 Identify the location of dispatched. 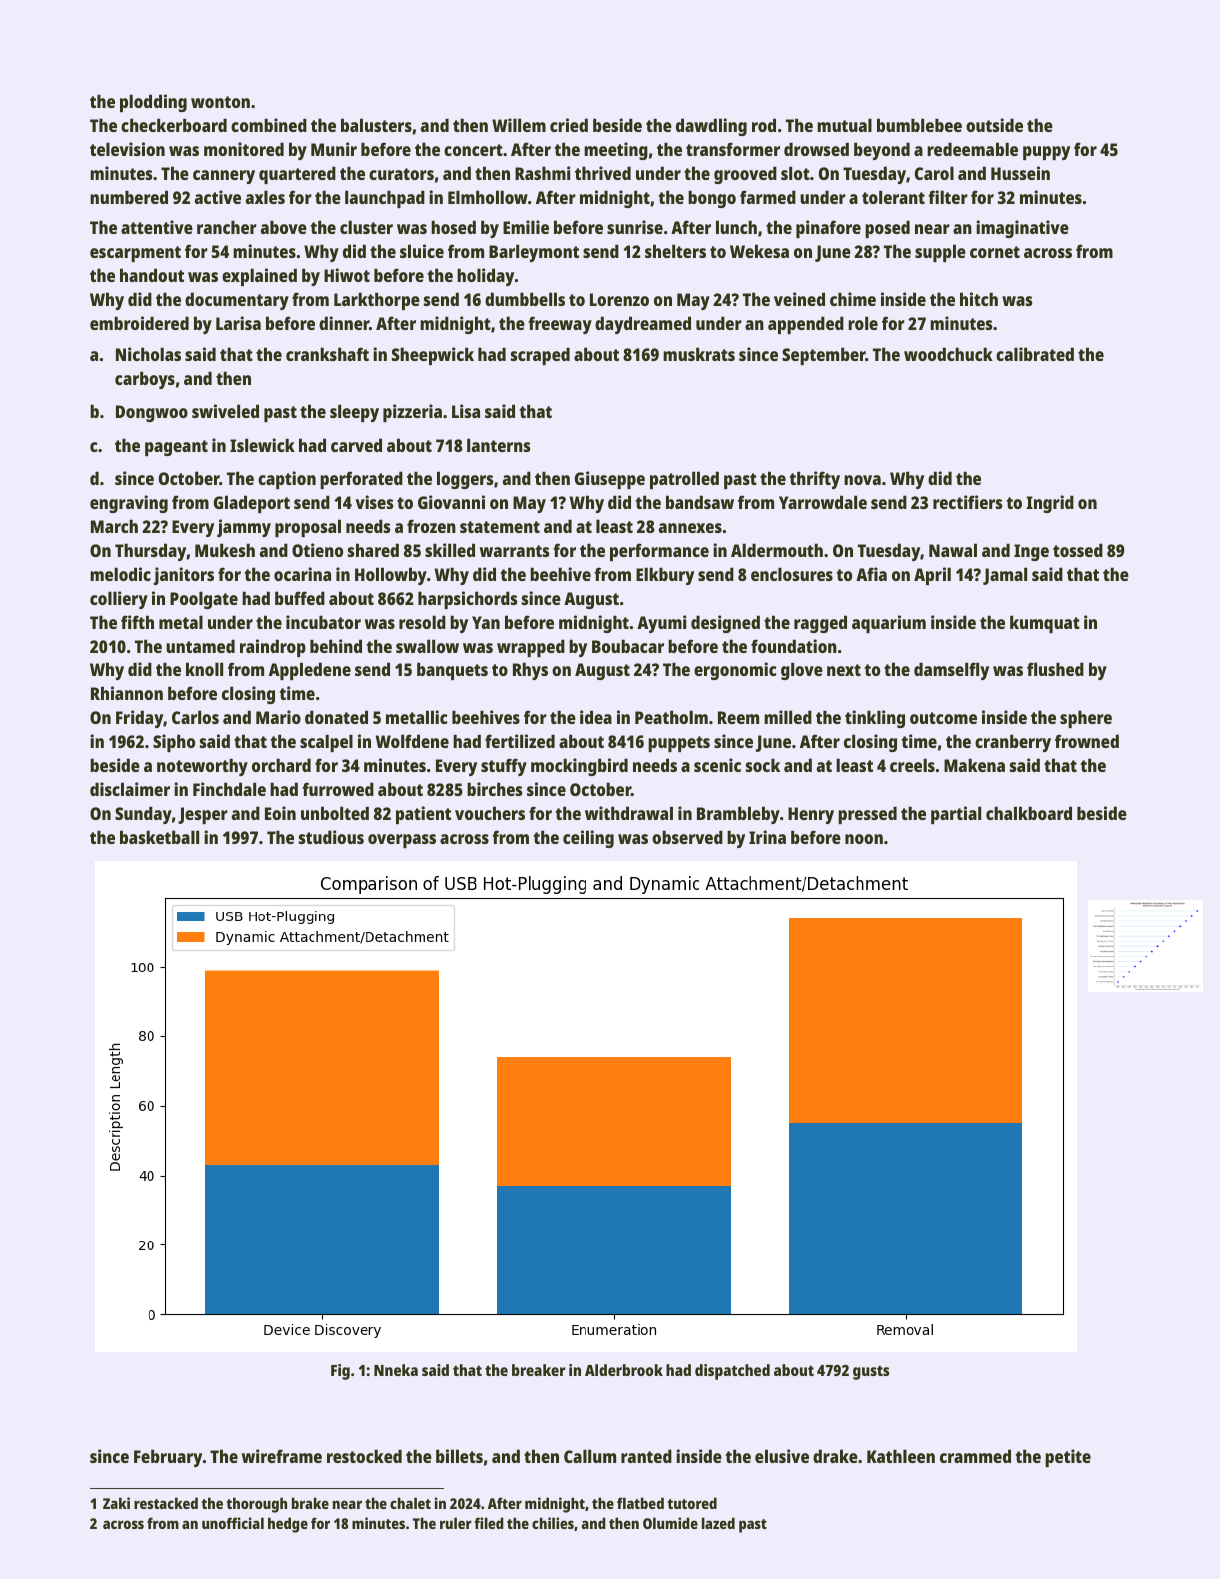
(732, 1372).
